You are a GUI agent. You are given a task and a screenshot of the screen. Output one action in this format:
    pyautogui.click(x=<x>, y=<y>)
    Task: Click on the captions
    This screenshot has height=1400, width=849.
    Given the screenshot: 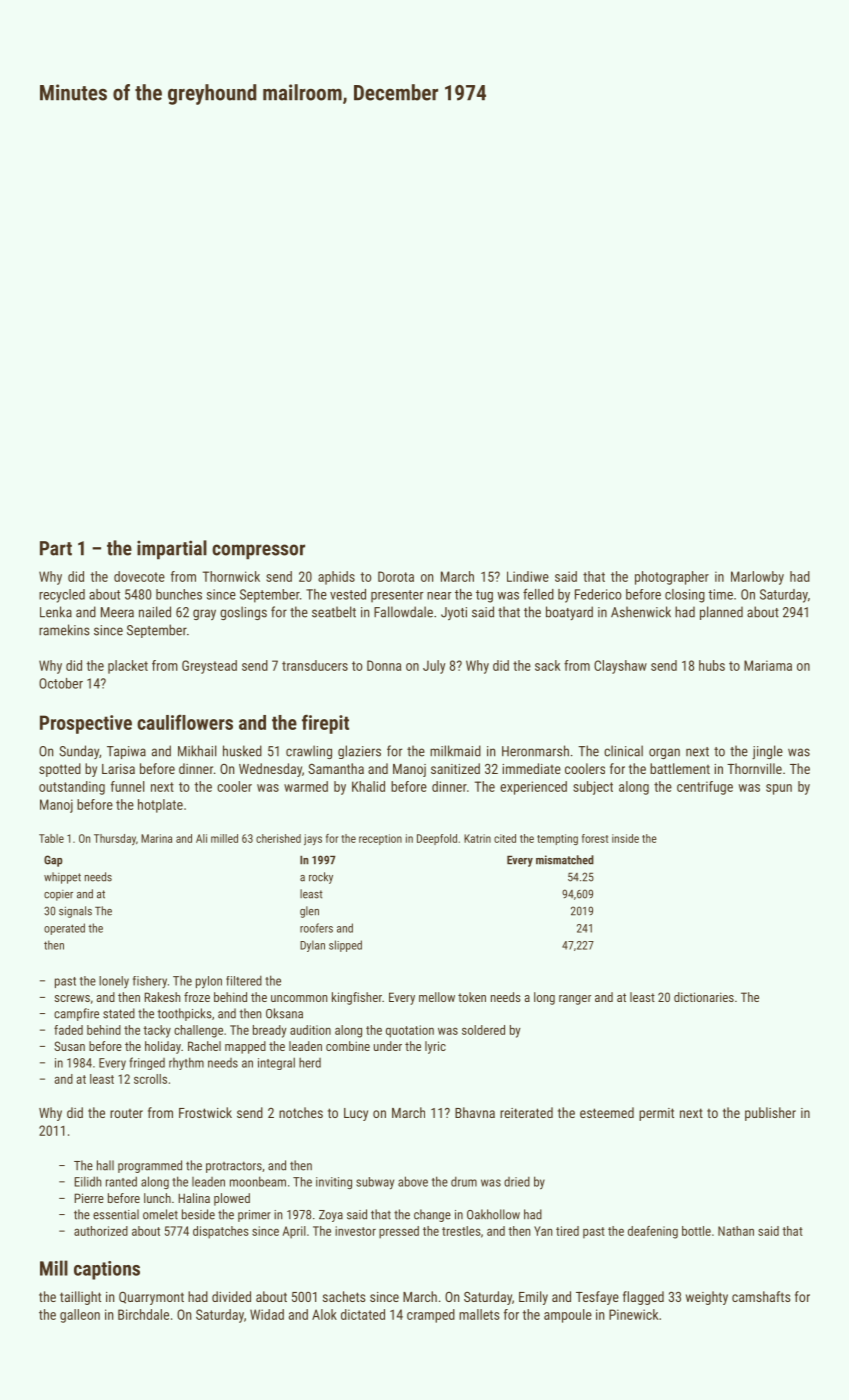 What is the action you would take?
    pyautogui.click(x=107, y=1270)
